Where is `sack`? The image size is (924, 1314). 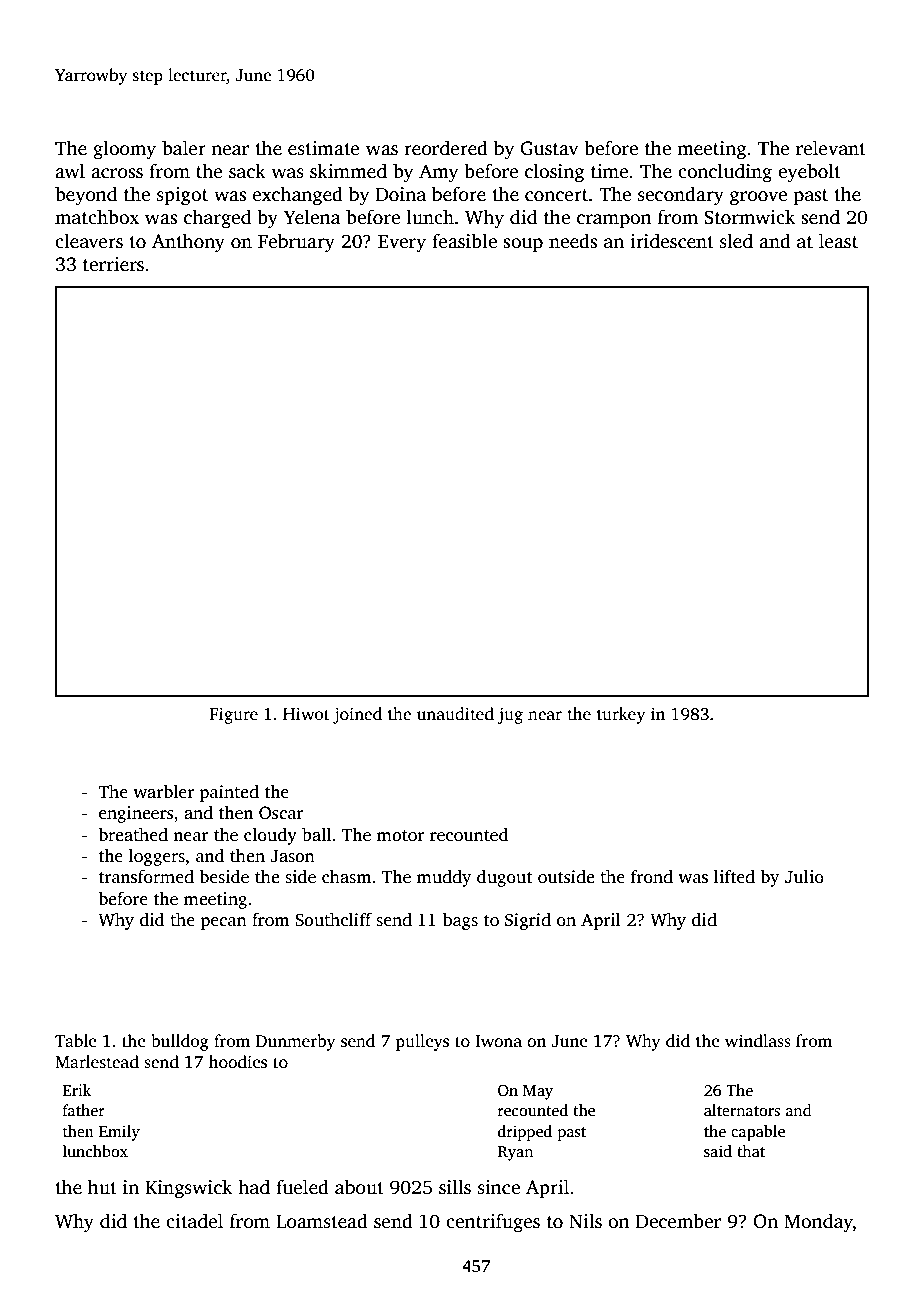
sack is located at coordinates (247, 171).
